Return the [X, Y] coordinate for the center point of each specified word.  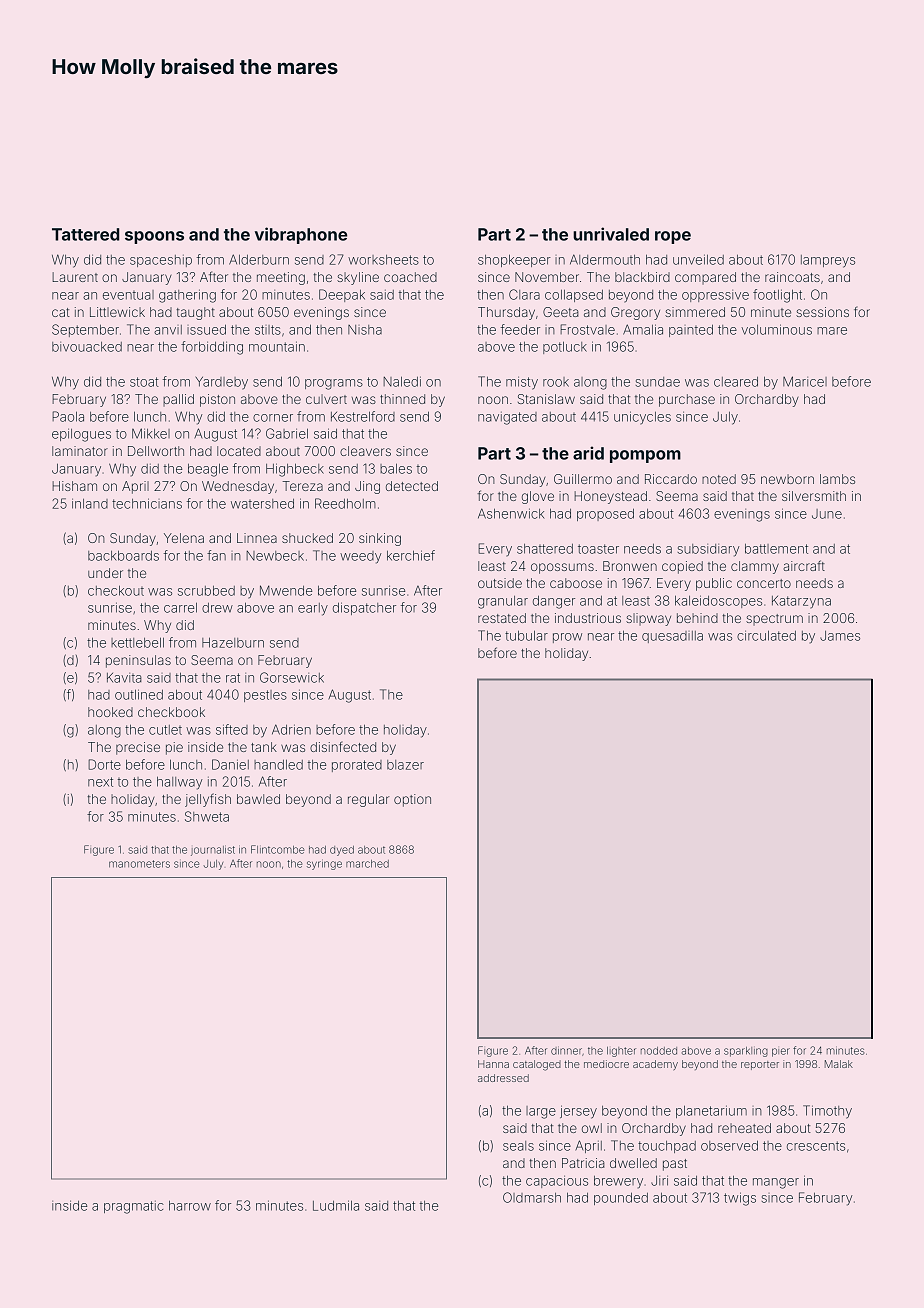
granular [503, 602]
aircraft [804, 565]
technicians [147, 503]
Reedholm [345, 503]
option [412, 800]
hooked [110, 712]
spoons [154, 237]
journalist [213, 850]
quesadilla [672, 637]
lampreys [828, 261]
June [827, 514]
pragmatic [134, 1207]
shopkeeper [514, 261]
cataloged [537, 1065]
